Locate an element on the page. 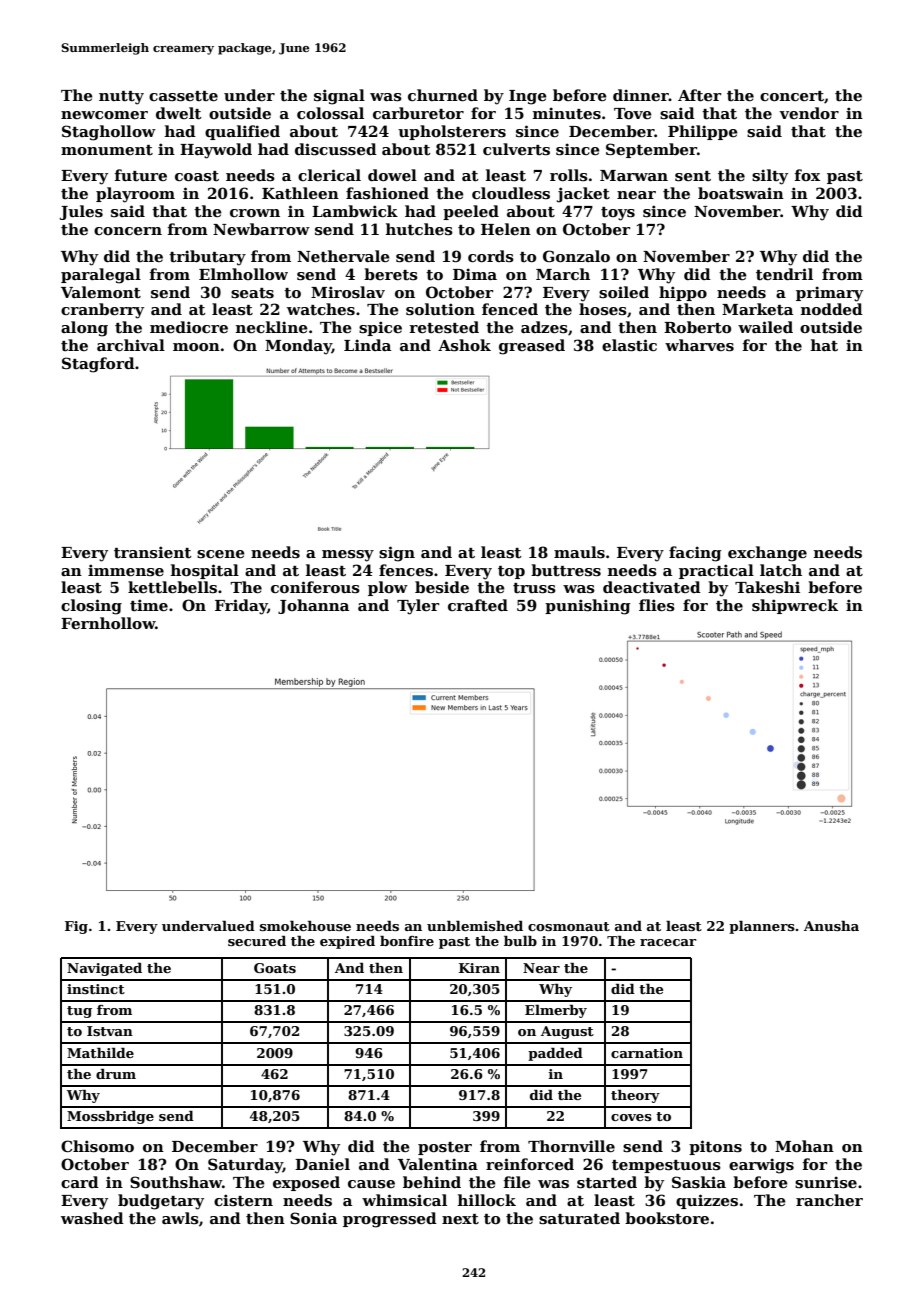 The height and width of the image is (1308, 924). nutty is located at coordinates (121, 98).
